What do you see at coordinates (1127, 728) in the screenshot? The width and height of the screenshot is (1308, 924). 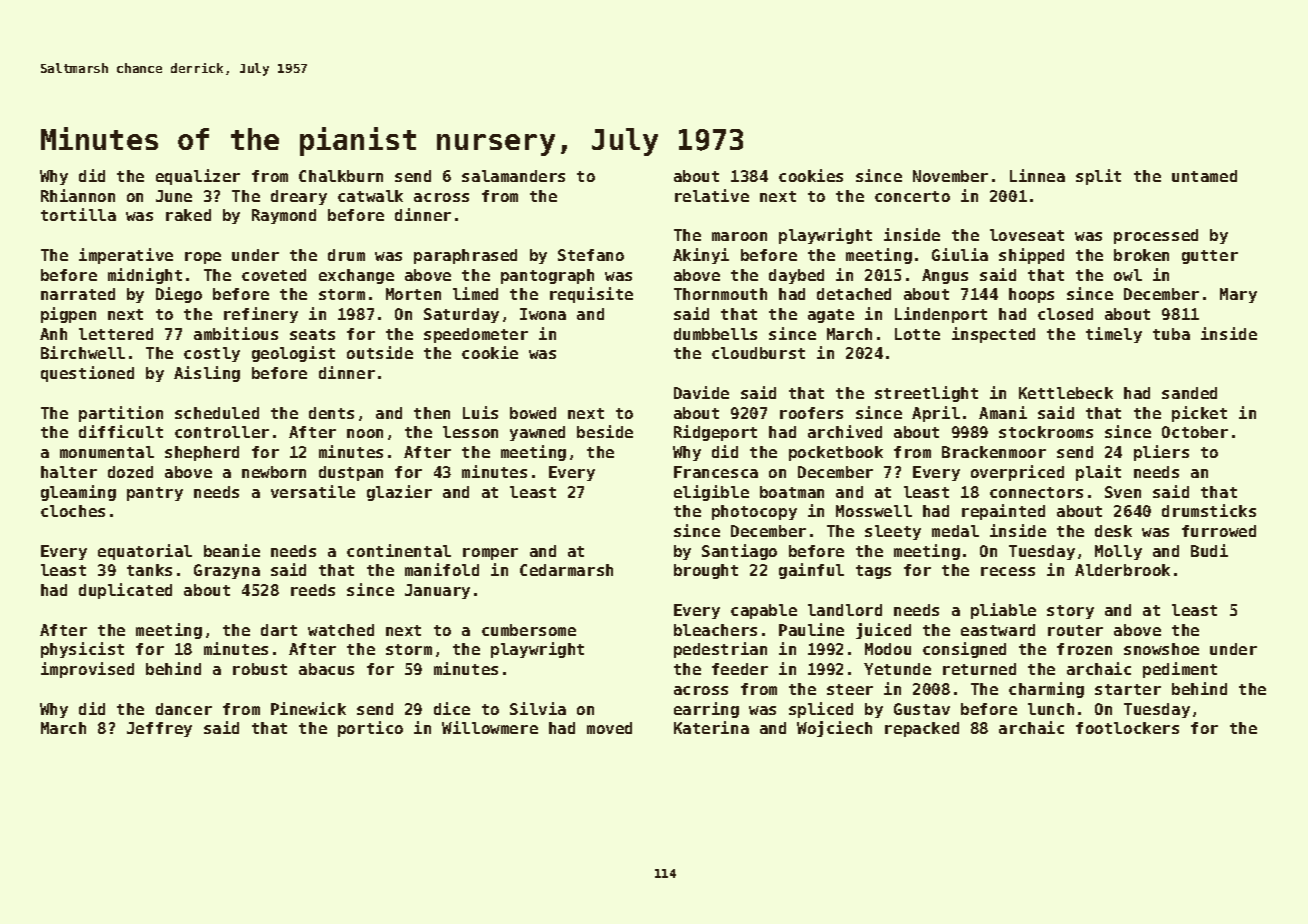 I see `footlockers` at bounding box center [1127, 728].
